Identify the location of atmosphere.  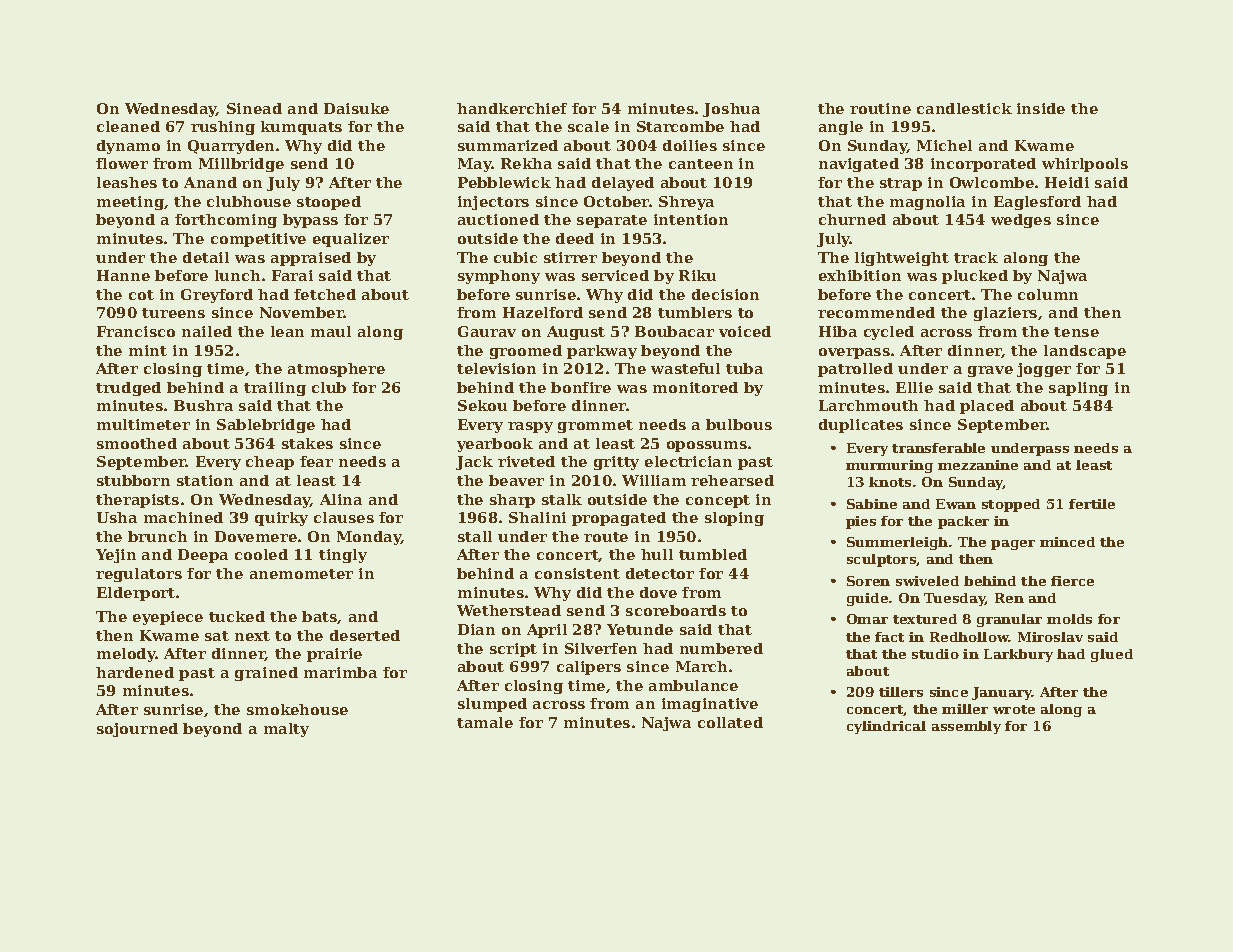
(336, 370).
